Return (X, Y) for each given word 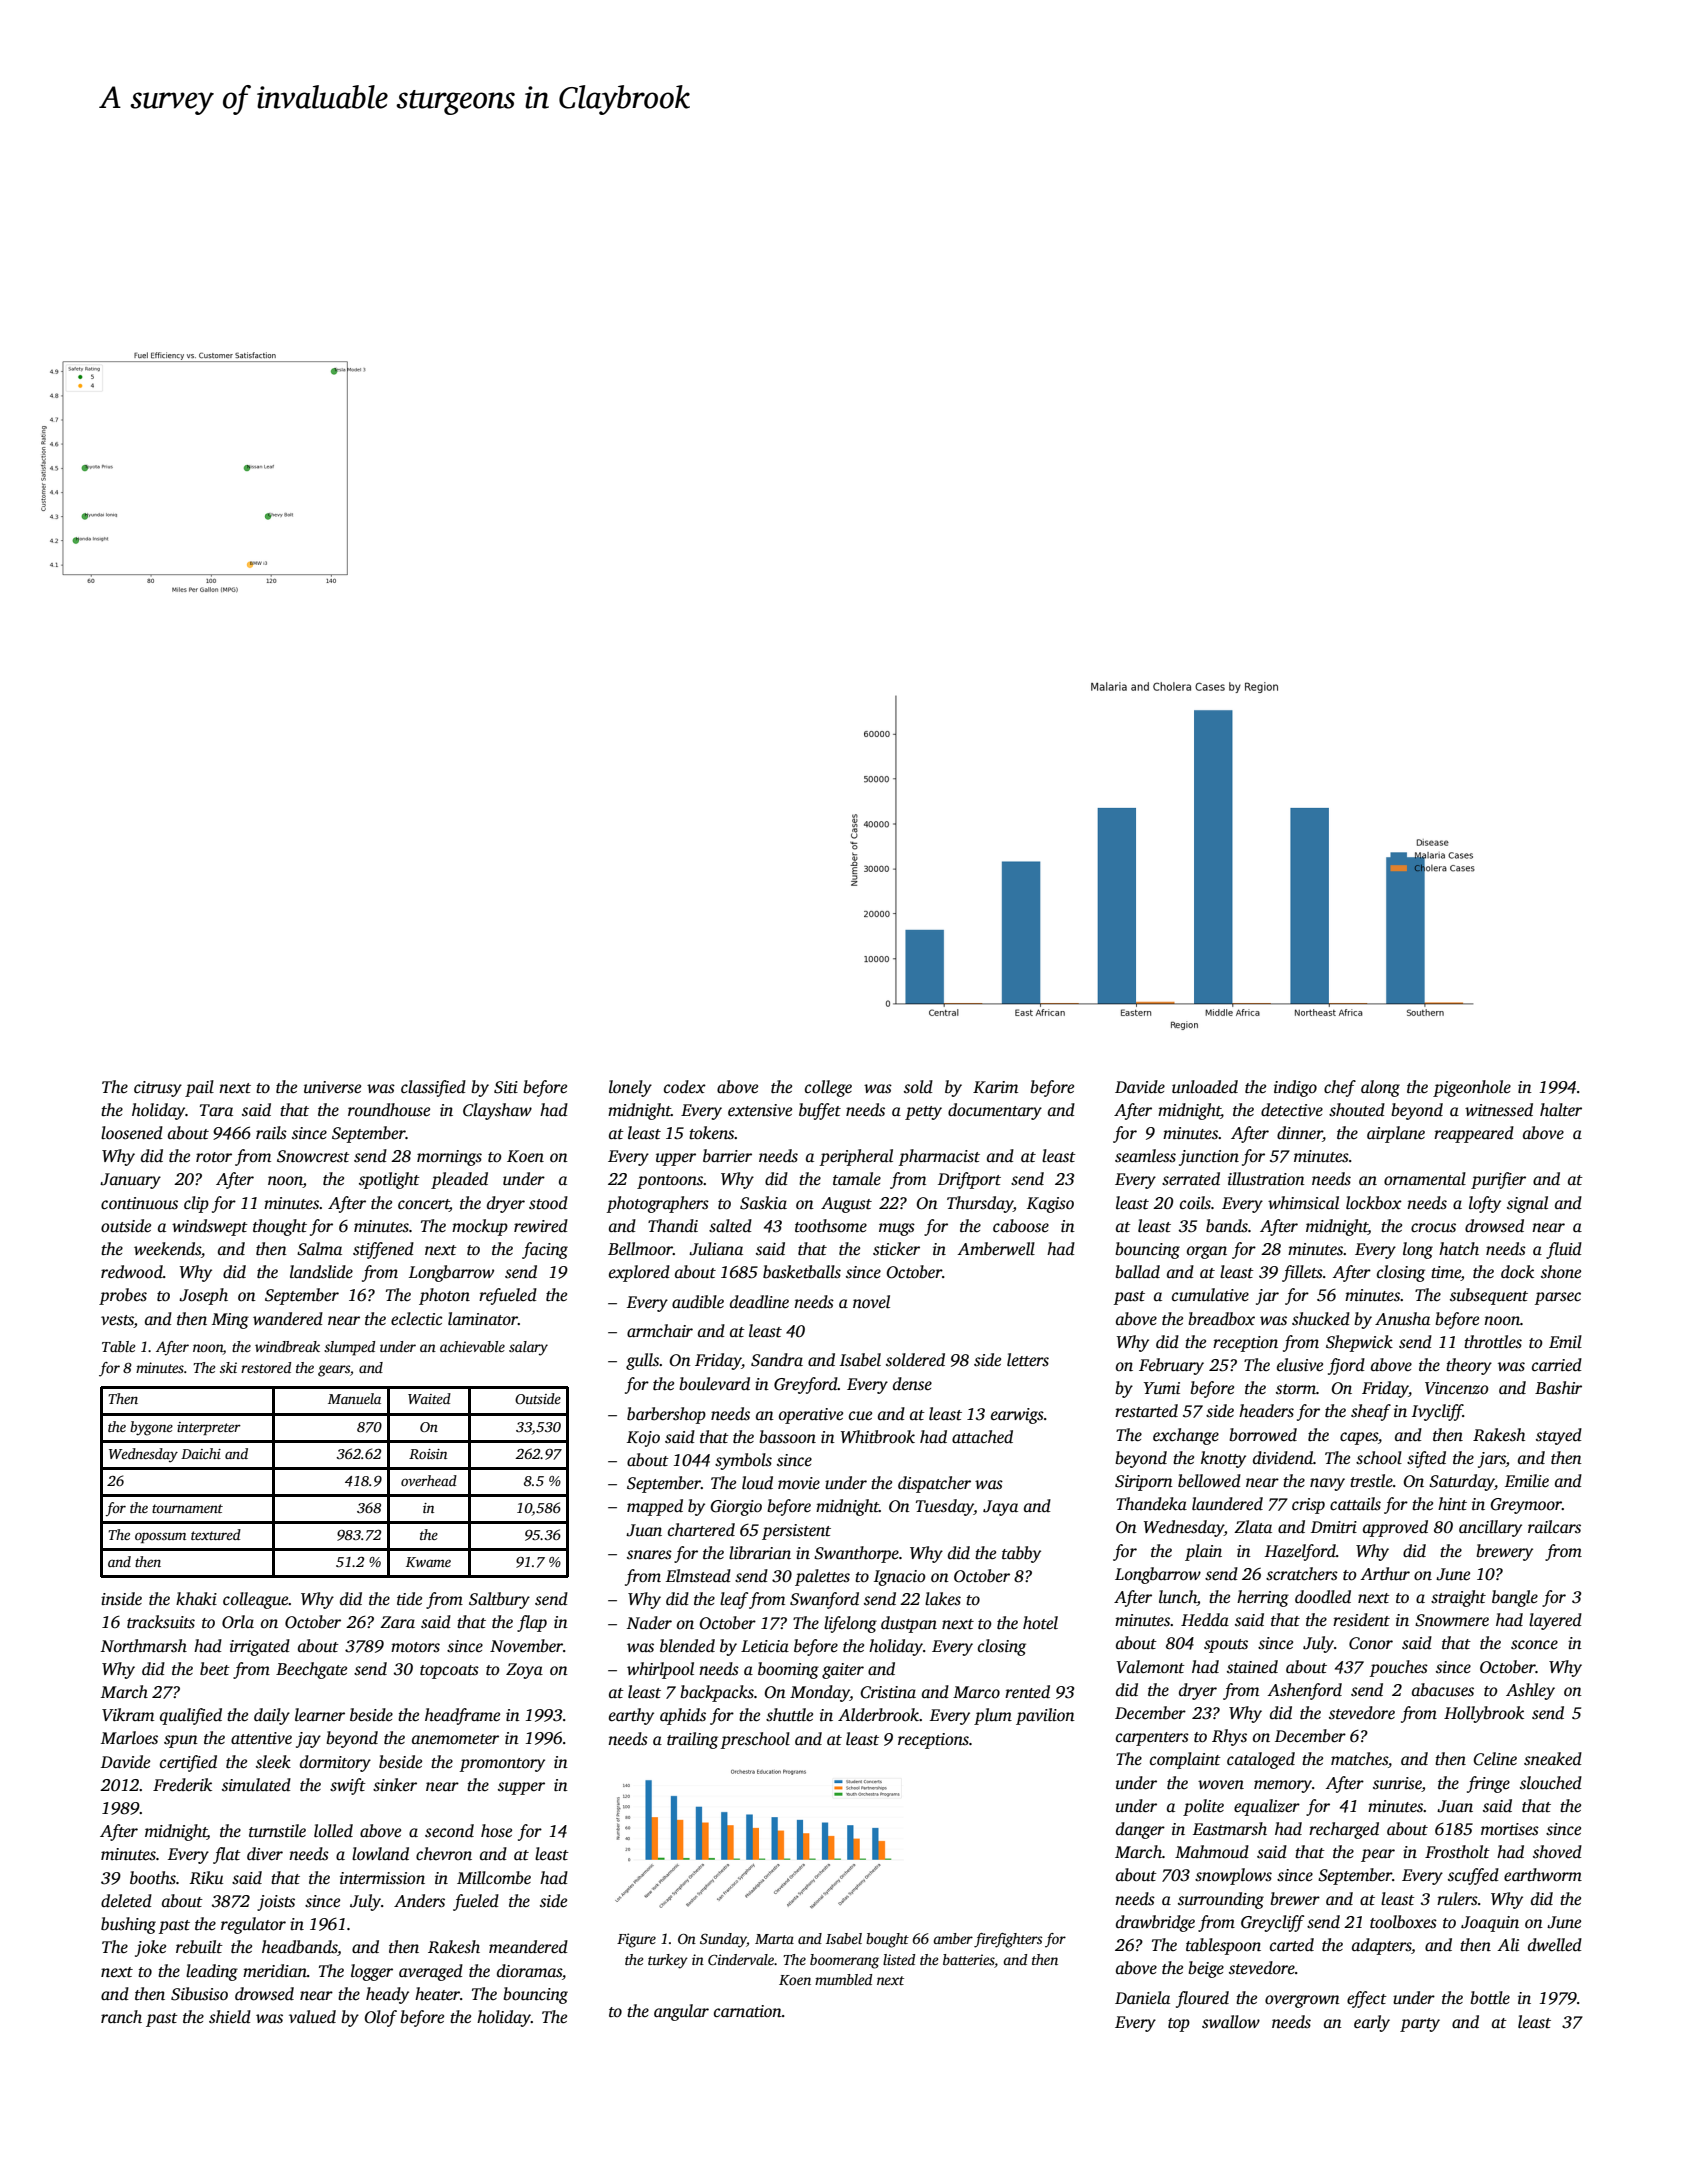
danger (1140, 1830)
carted (1292, 1945)
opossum (160, 1537)
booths (153, 1878)
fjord (1346, 1366)
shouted (1357, 1110)
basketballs (802, 1272)
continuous (139, 1203)
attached (982, 1437)
